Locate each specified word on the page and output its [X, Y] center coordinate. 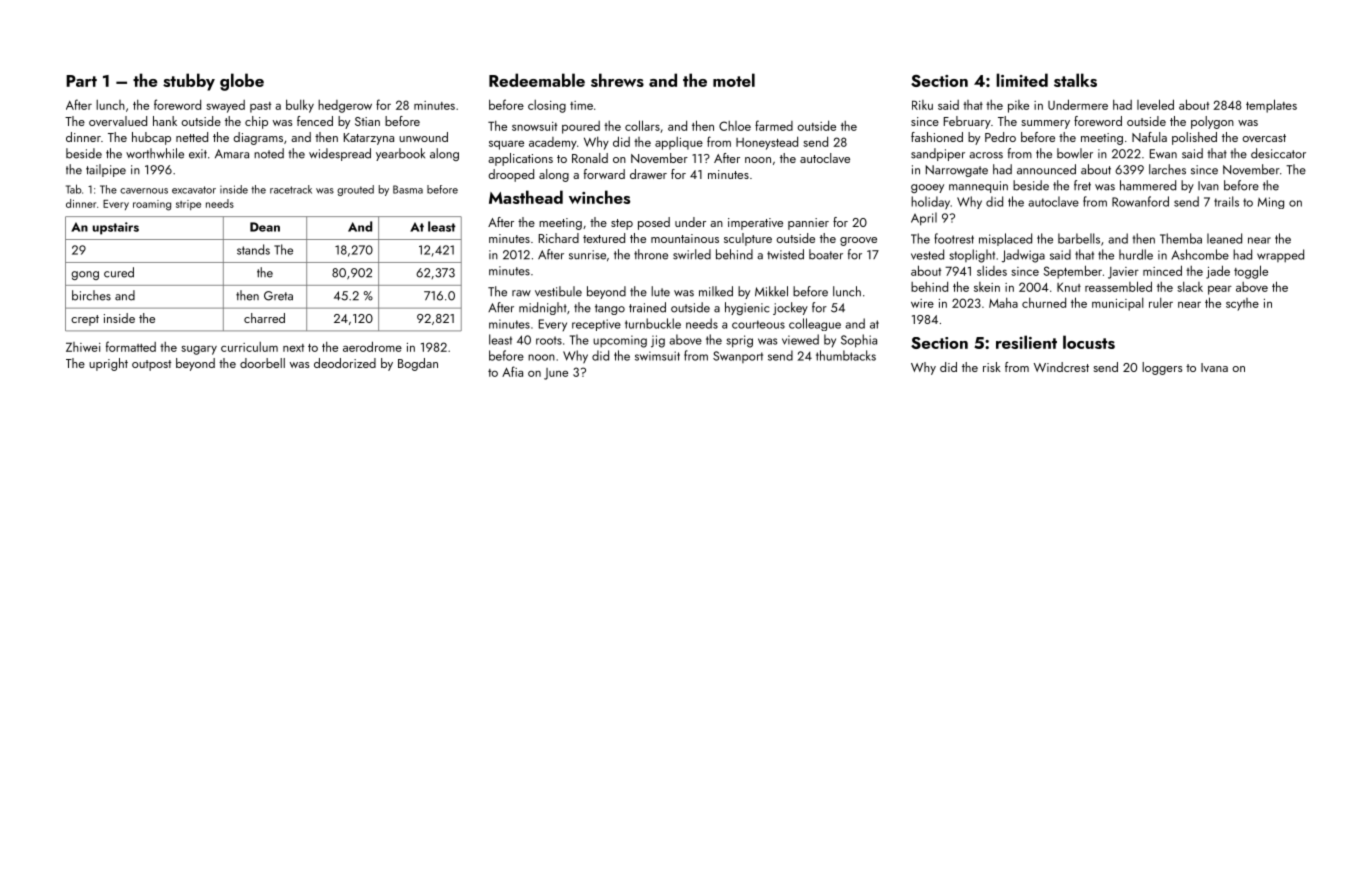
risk [992, 367]
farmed [774, 125]
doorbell [262, 363]
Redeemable [537, 80]
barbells [1079, 238]
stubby [189, 82]
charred [264, 318]
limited [1022, 80]
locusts [1089, 342]
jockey [790, 308]
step [622, 224]
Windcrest [1061, 367]
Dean [265, 227]
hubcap [151, 138]
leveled [1155, 104]
